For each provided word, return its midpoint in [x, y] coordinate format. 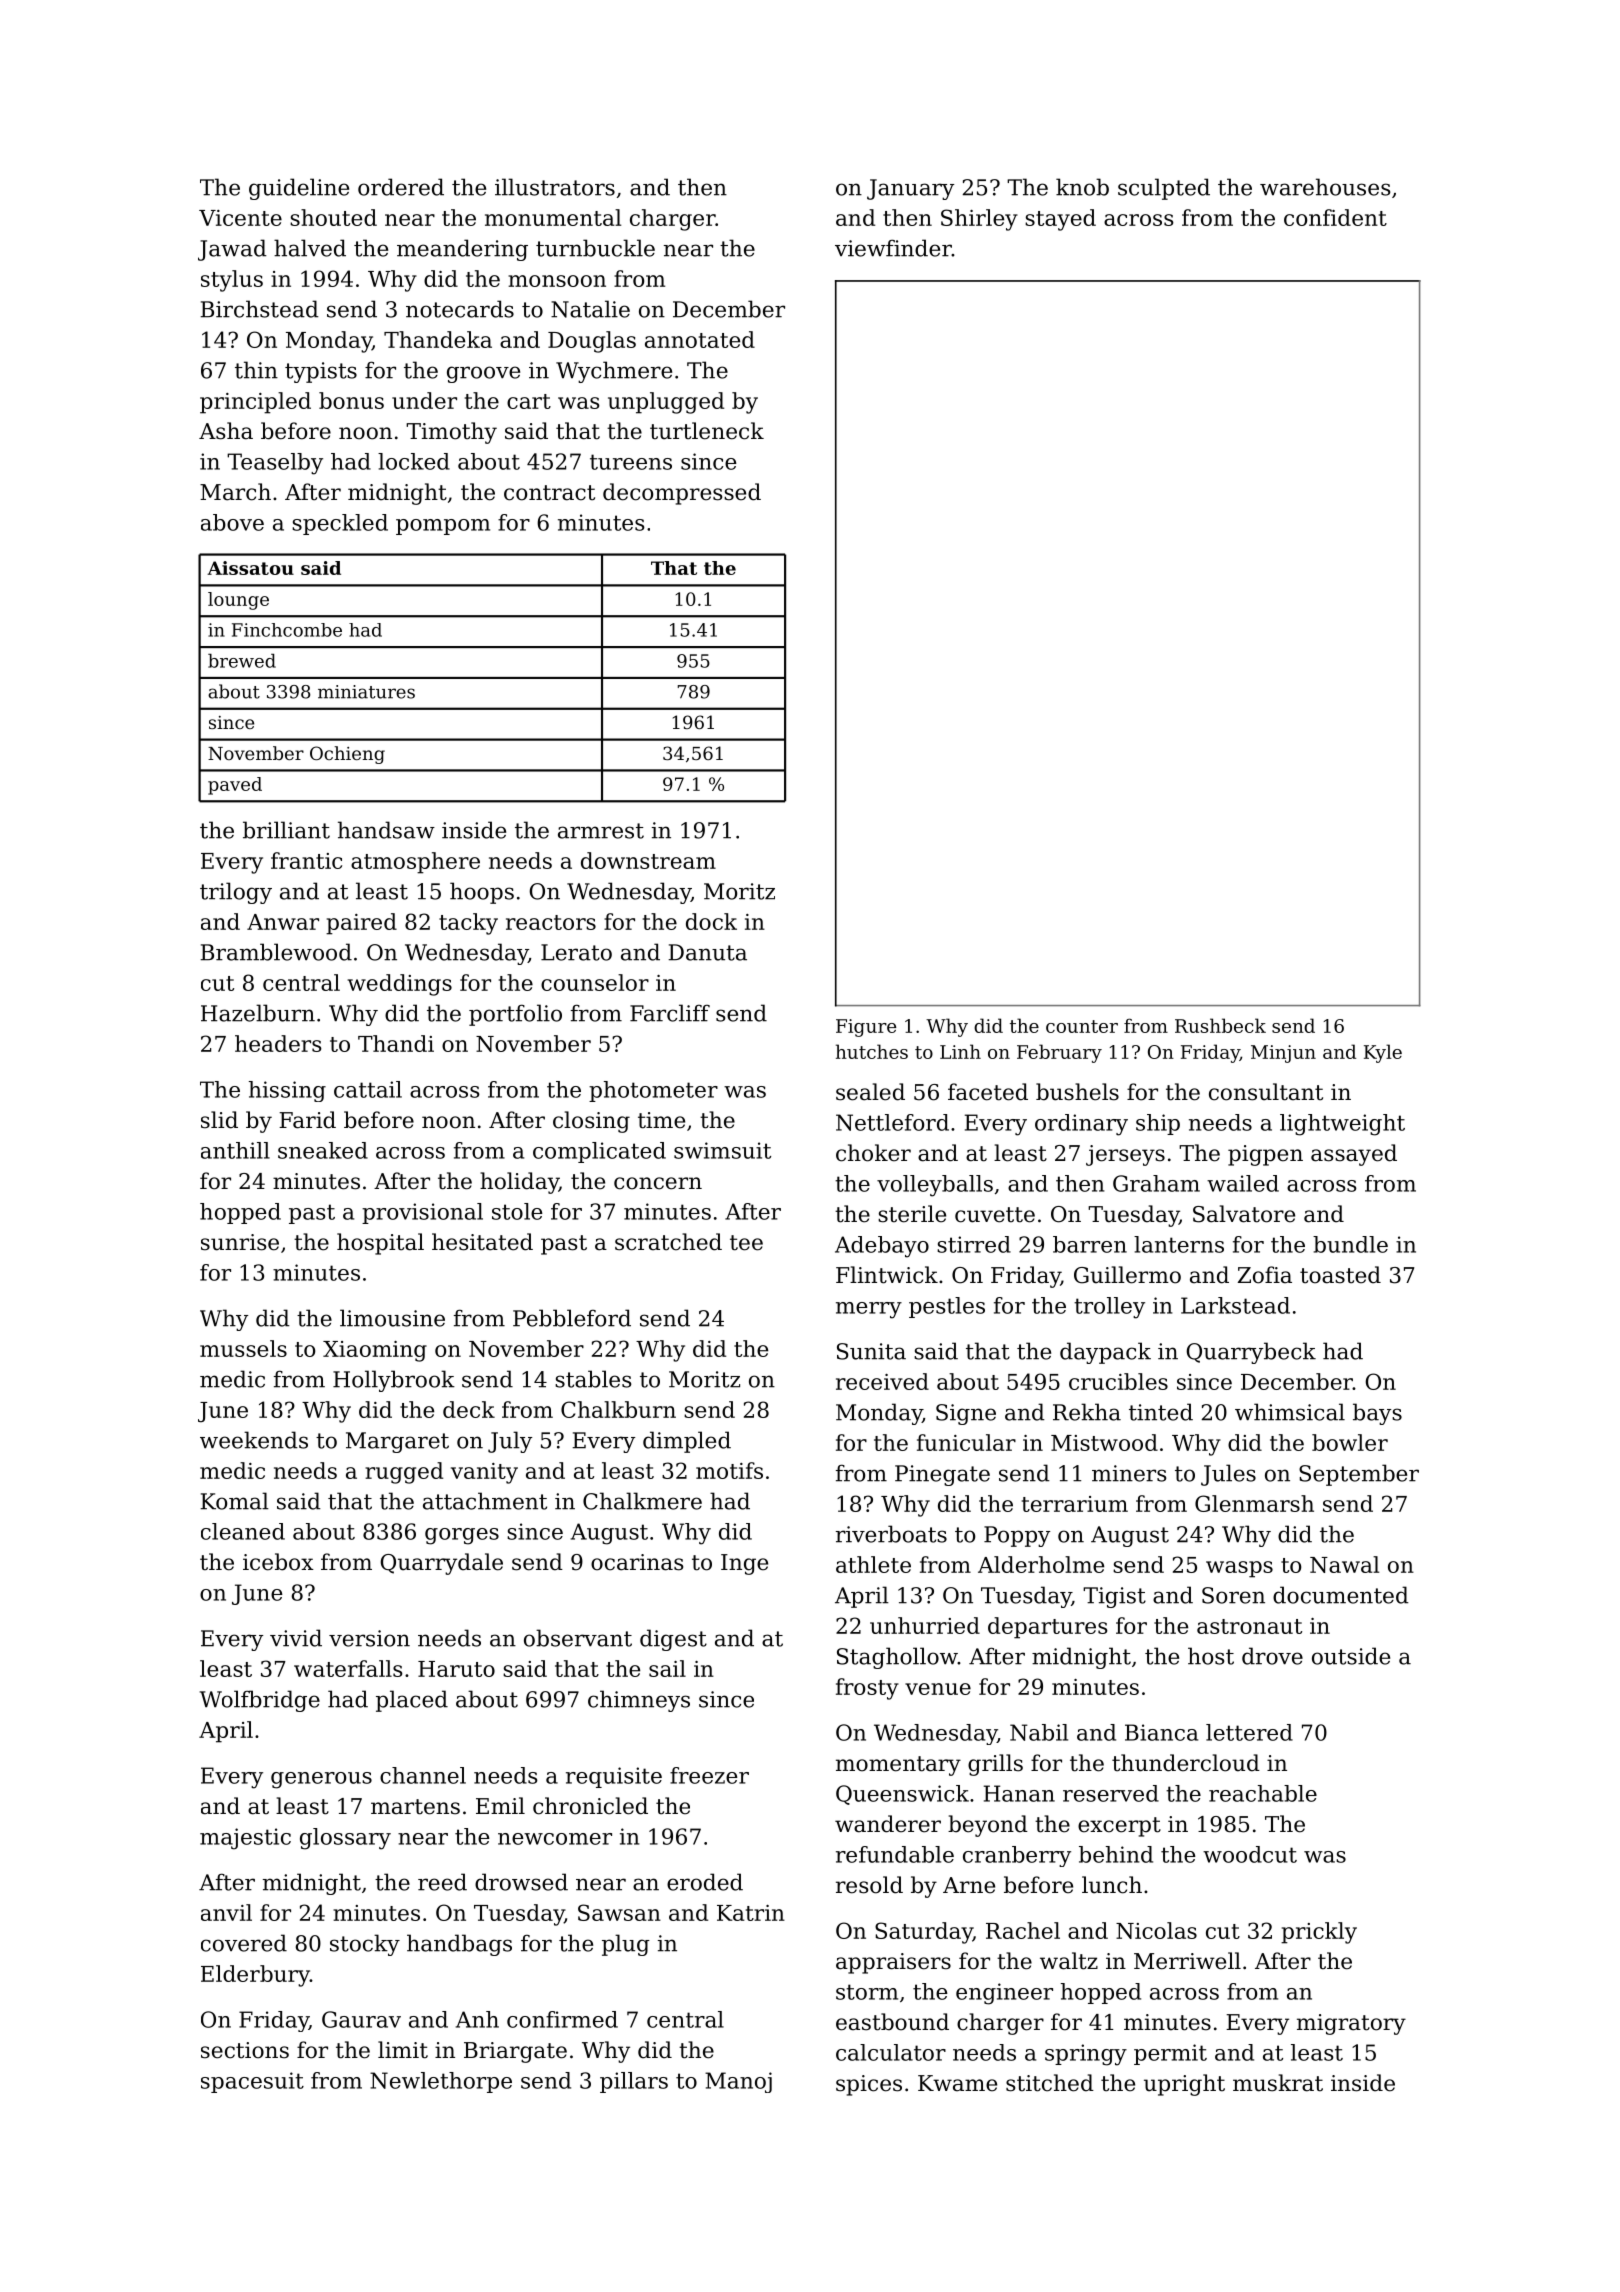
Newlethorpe [441, 2082]
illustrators [555, 187]
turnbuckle [595, 248]
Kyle [1383, 1053]
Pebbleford [572, 1318]
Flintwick [887, 1275]
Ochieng [347, 755]
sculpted [1164, 189]
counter [1082, 1026]
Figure [866, 1028]
